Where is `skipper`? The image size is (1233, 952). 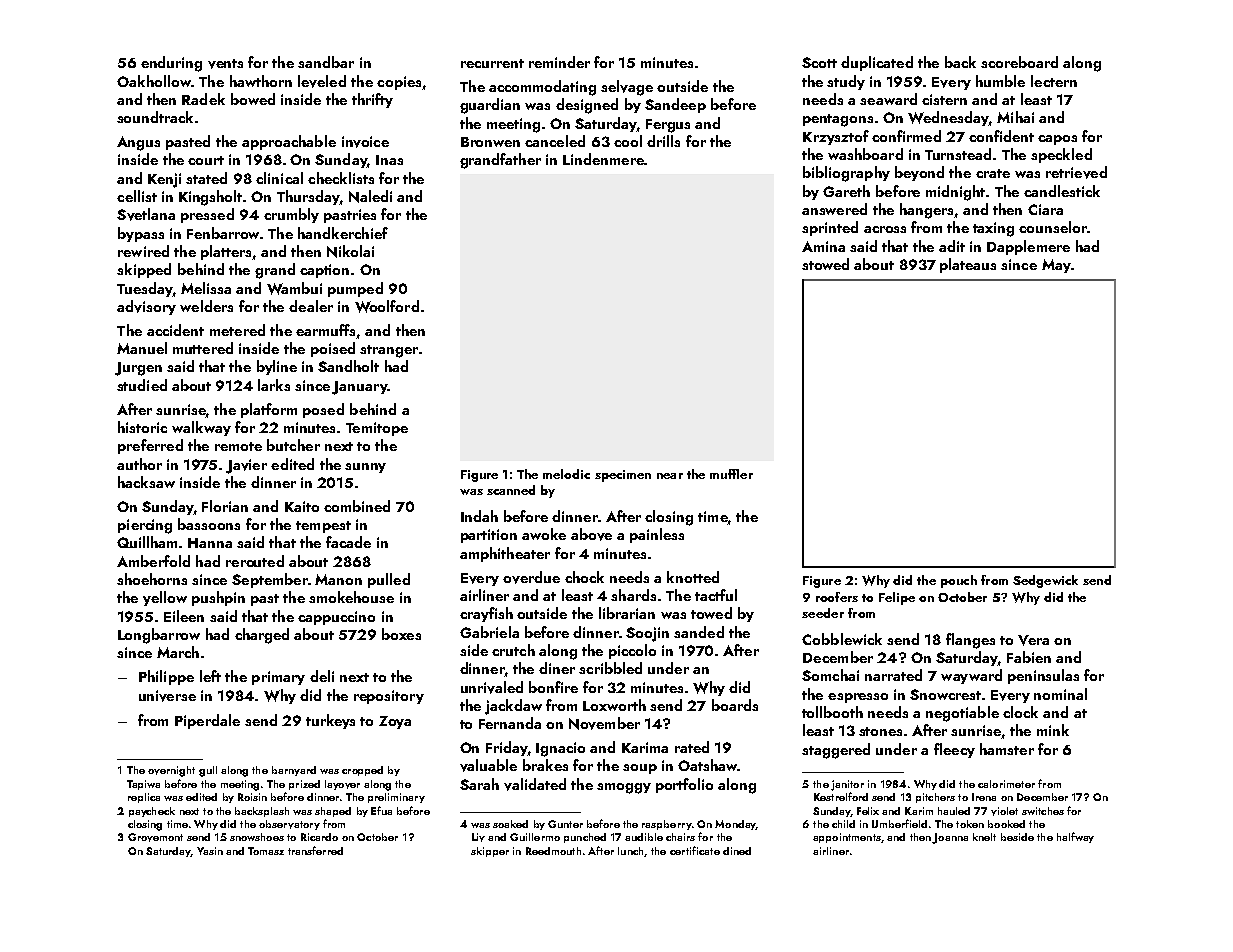 skipper is located at coordinates (490, 852).
